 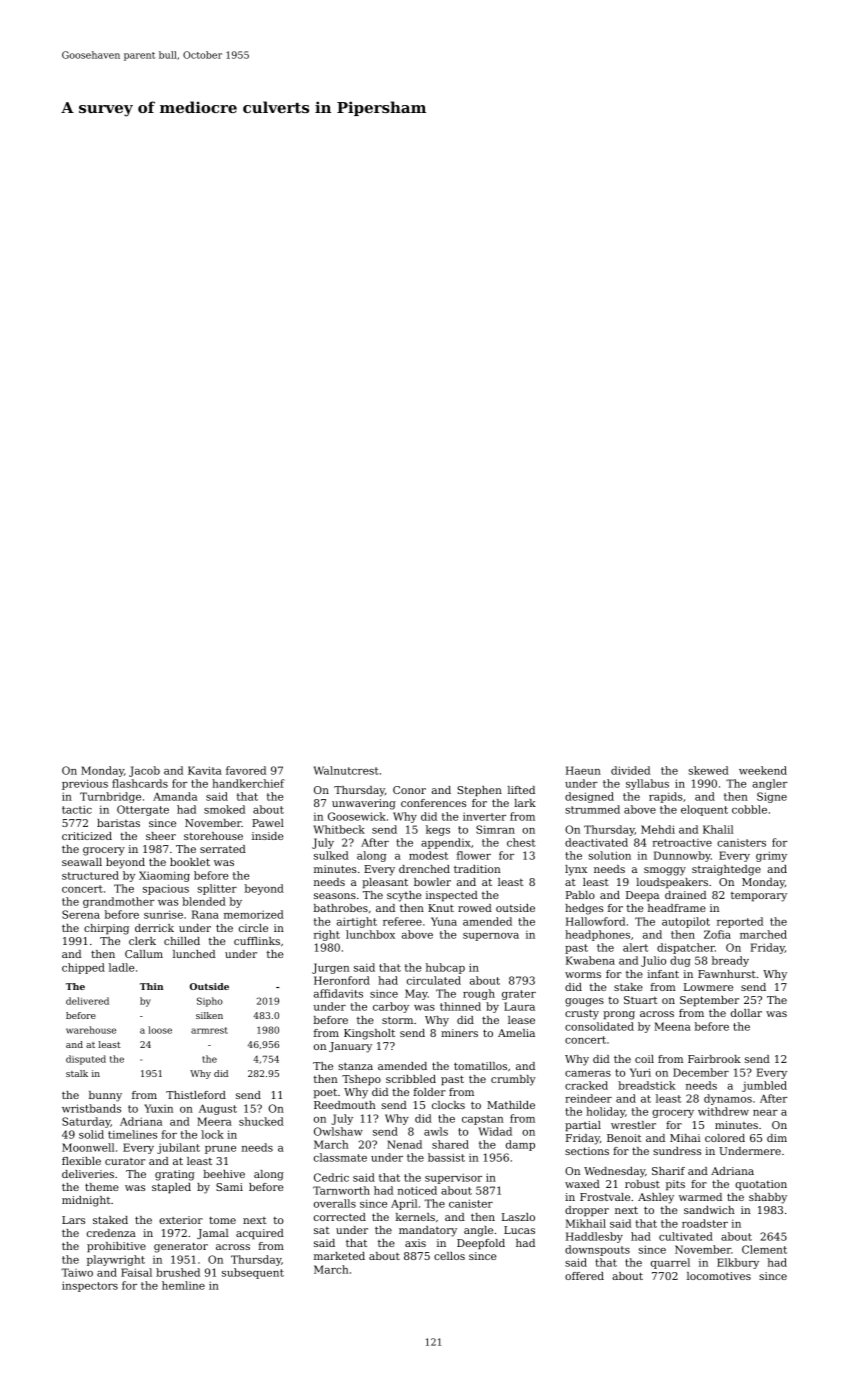 What do you see at coordinates (708, 770) in the screenshot?
I see `skewed` at bounding box center [708, 770].
